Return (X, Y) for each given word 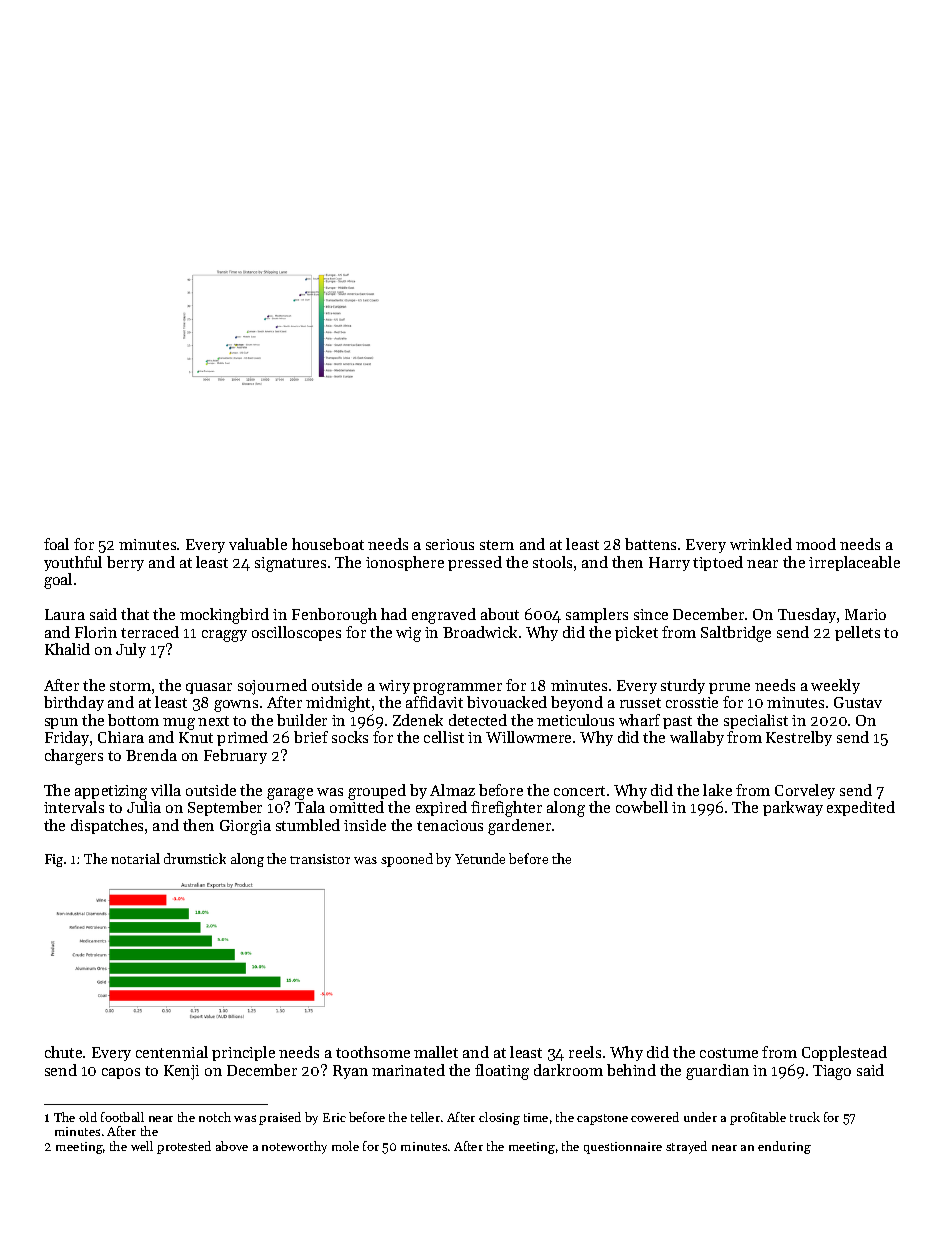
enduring (784, 1147)
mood (816, 544)
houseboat (328, 544)
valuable (258, 544)
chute (63, 1052)
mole (345, 1146)
